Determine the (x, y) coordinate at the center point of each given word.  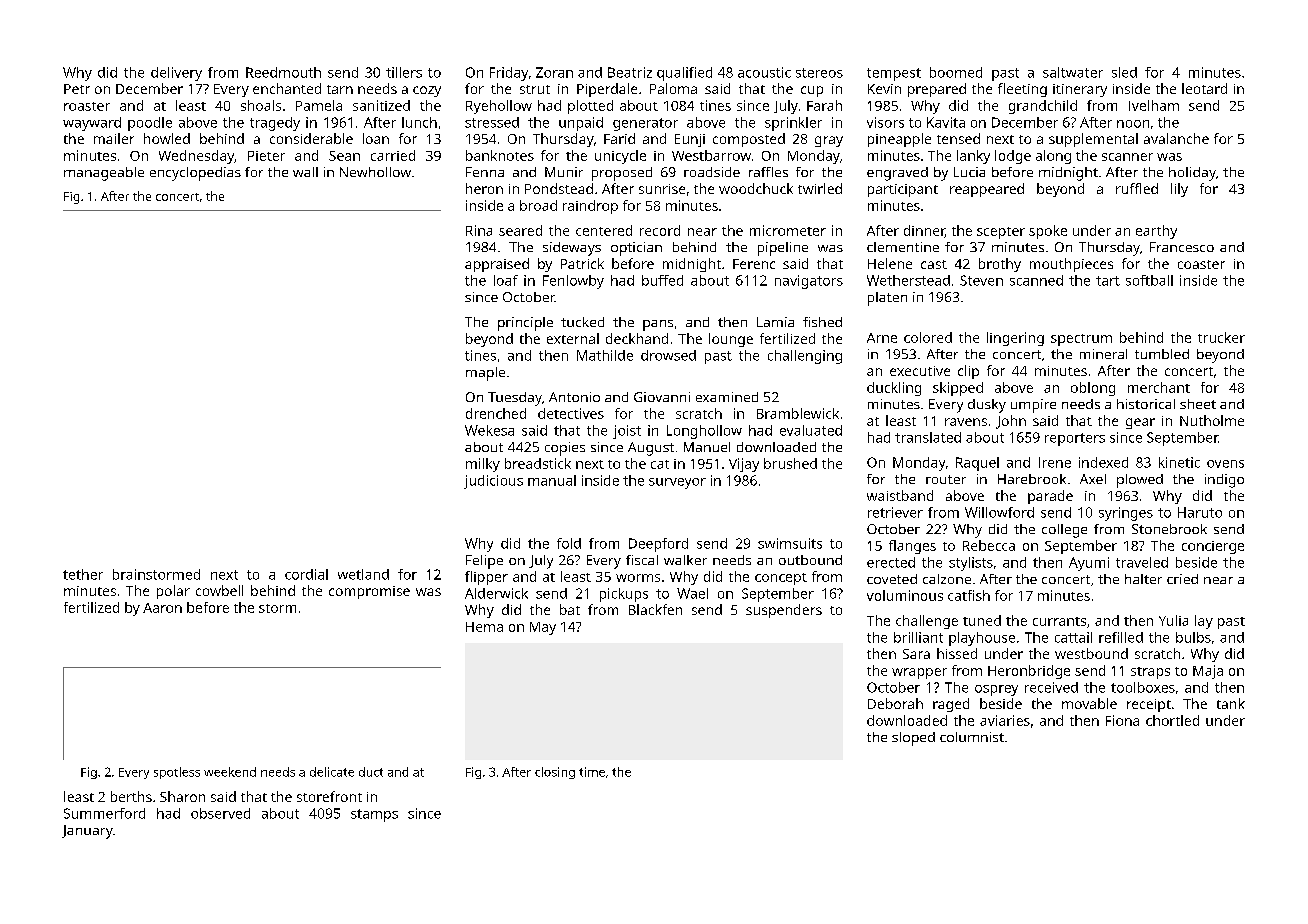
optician (636, 249)
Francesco (1182, 247)
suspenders (784, 611)
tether (83, 574)
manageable (104, 174)
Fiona (1122, 720)
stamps (374, 815)
